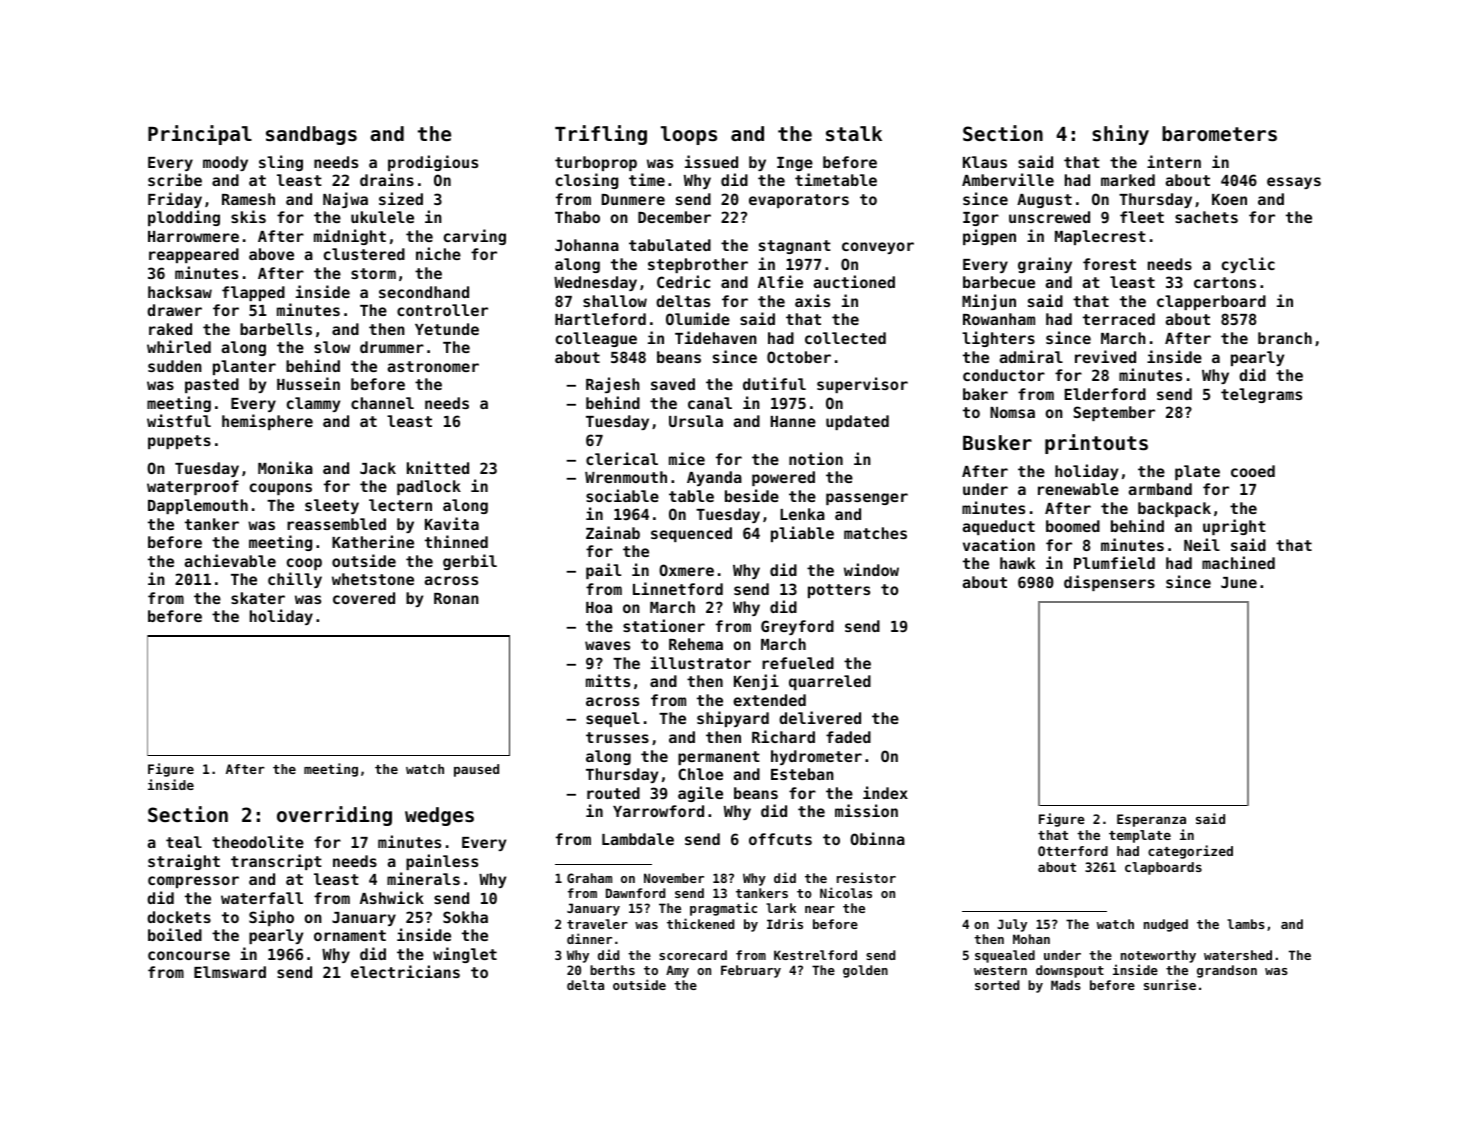  I want to click on whirled, so click(179, 346).
